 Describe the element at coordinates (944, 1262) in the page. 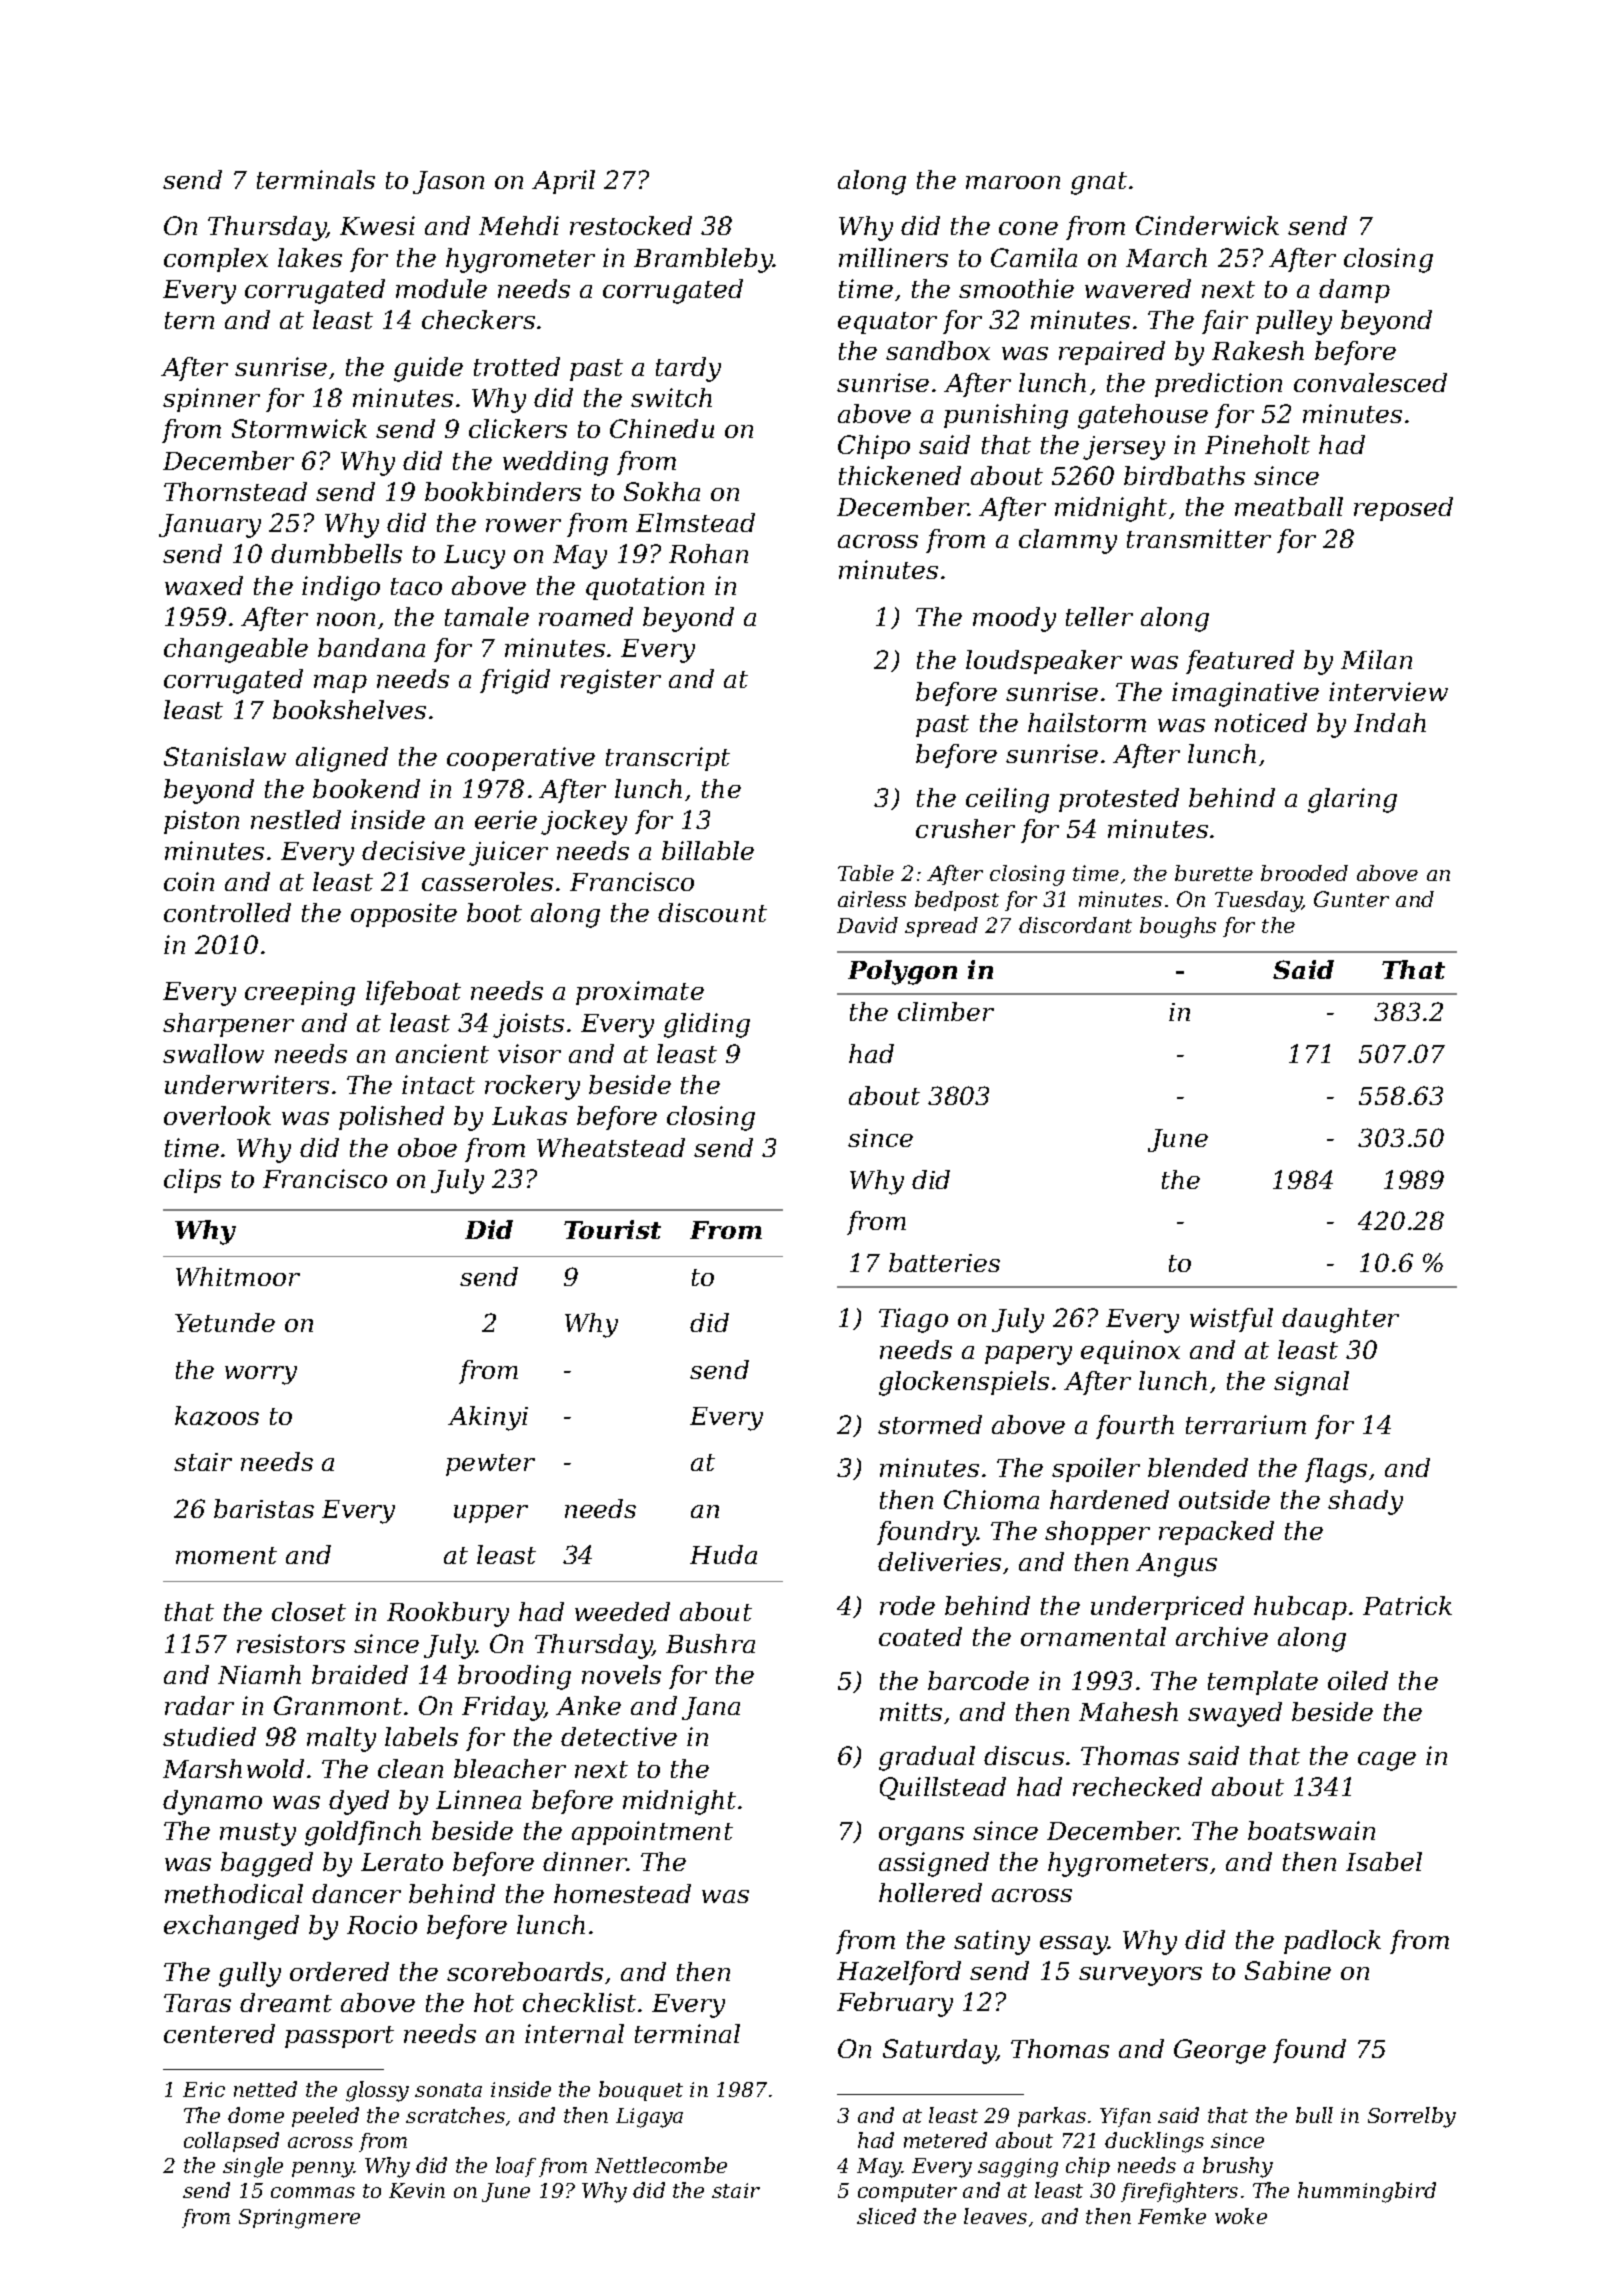

I see `batteries` at that location.
